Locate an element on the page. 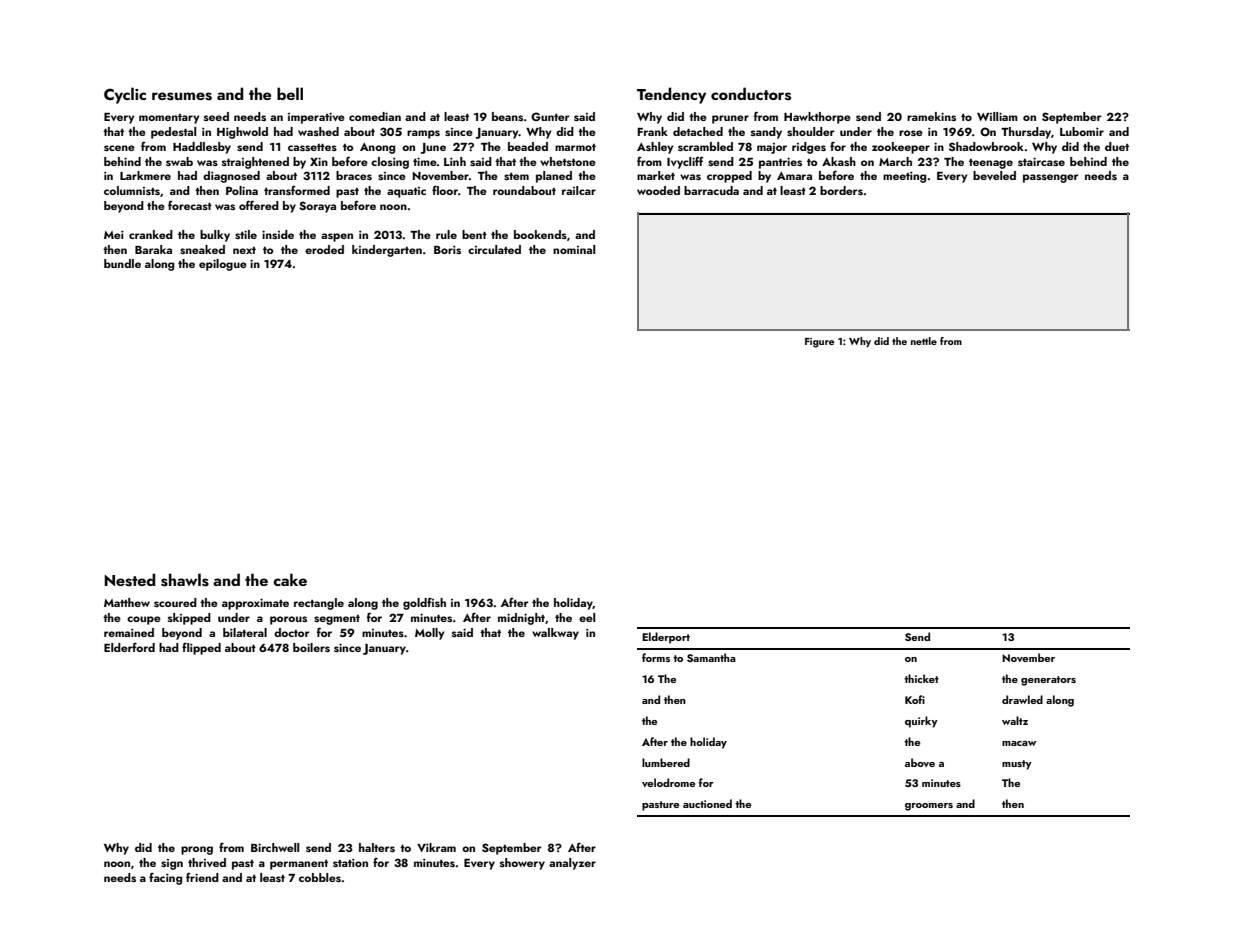 Image resolution: width=1233 pixels, height=952 pixels. bell is located at coordinates (290, 93).
